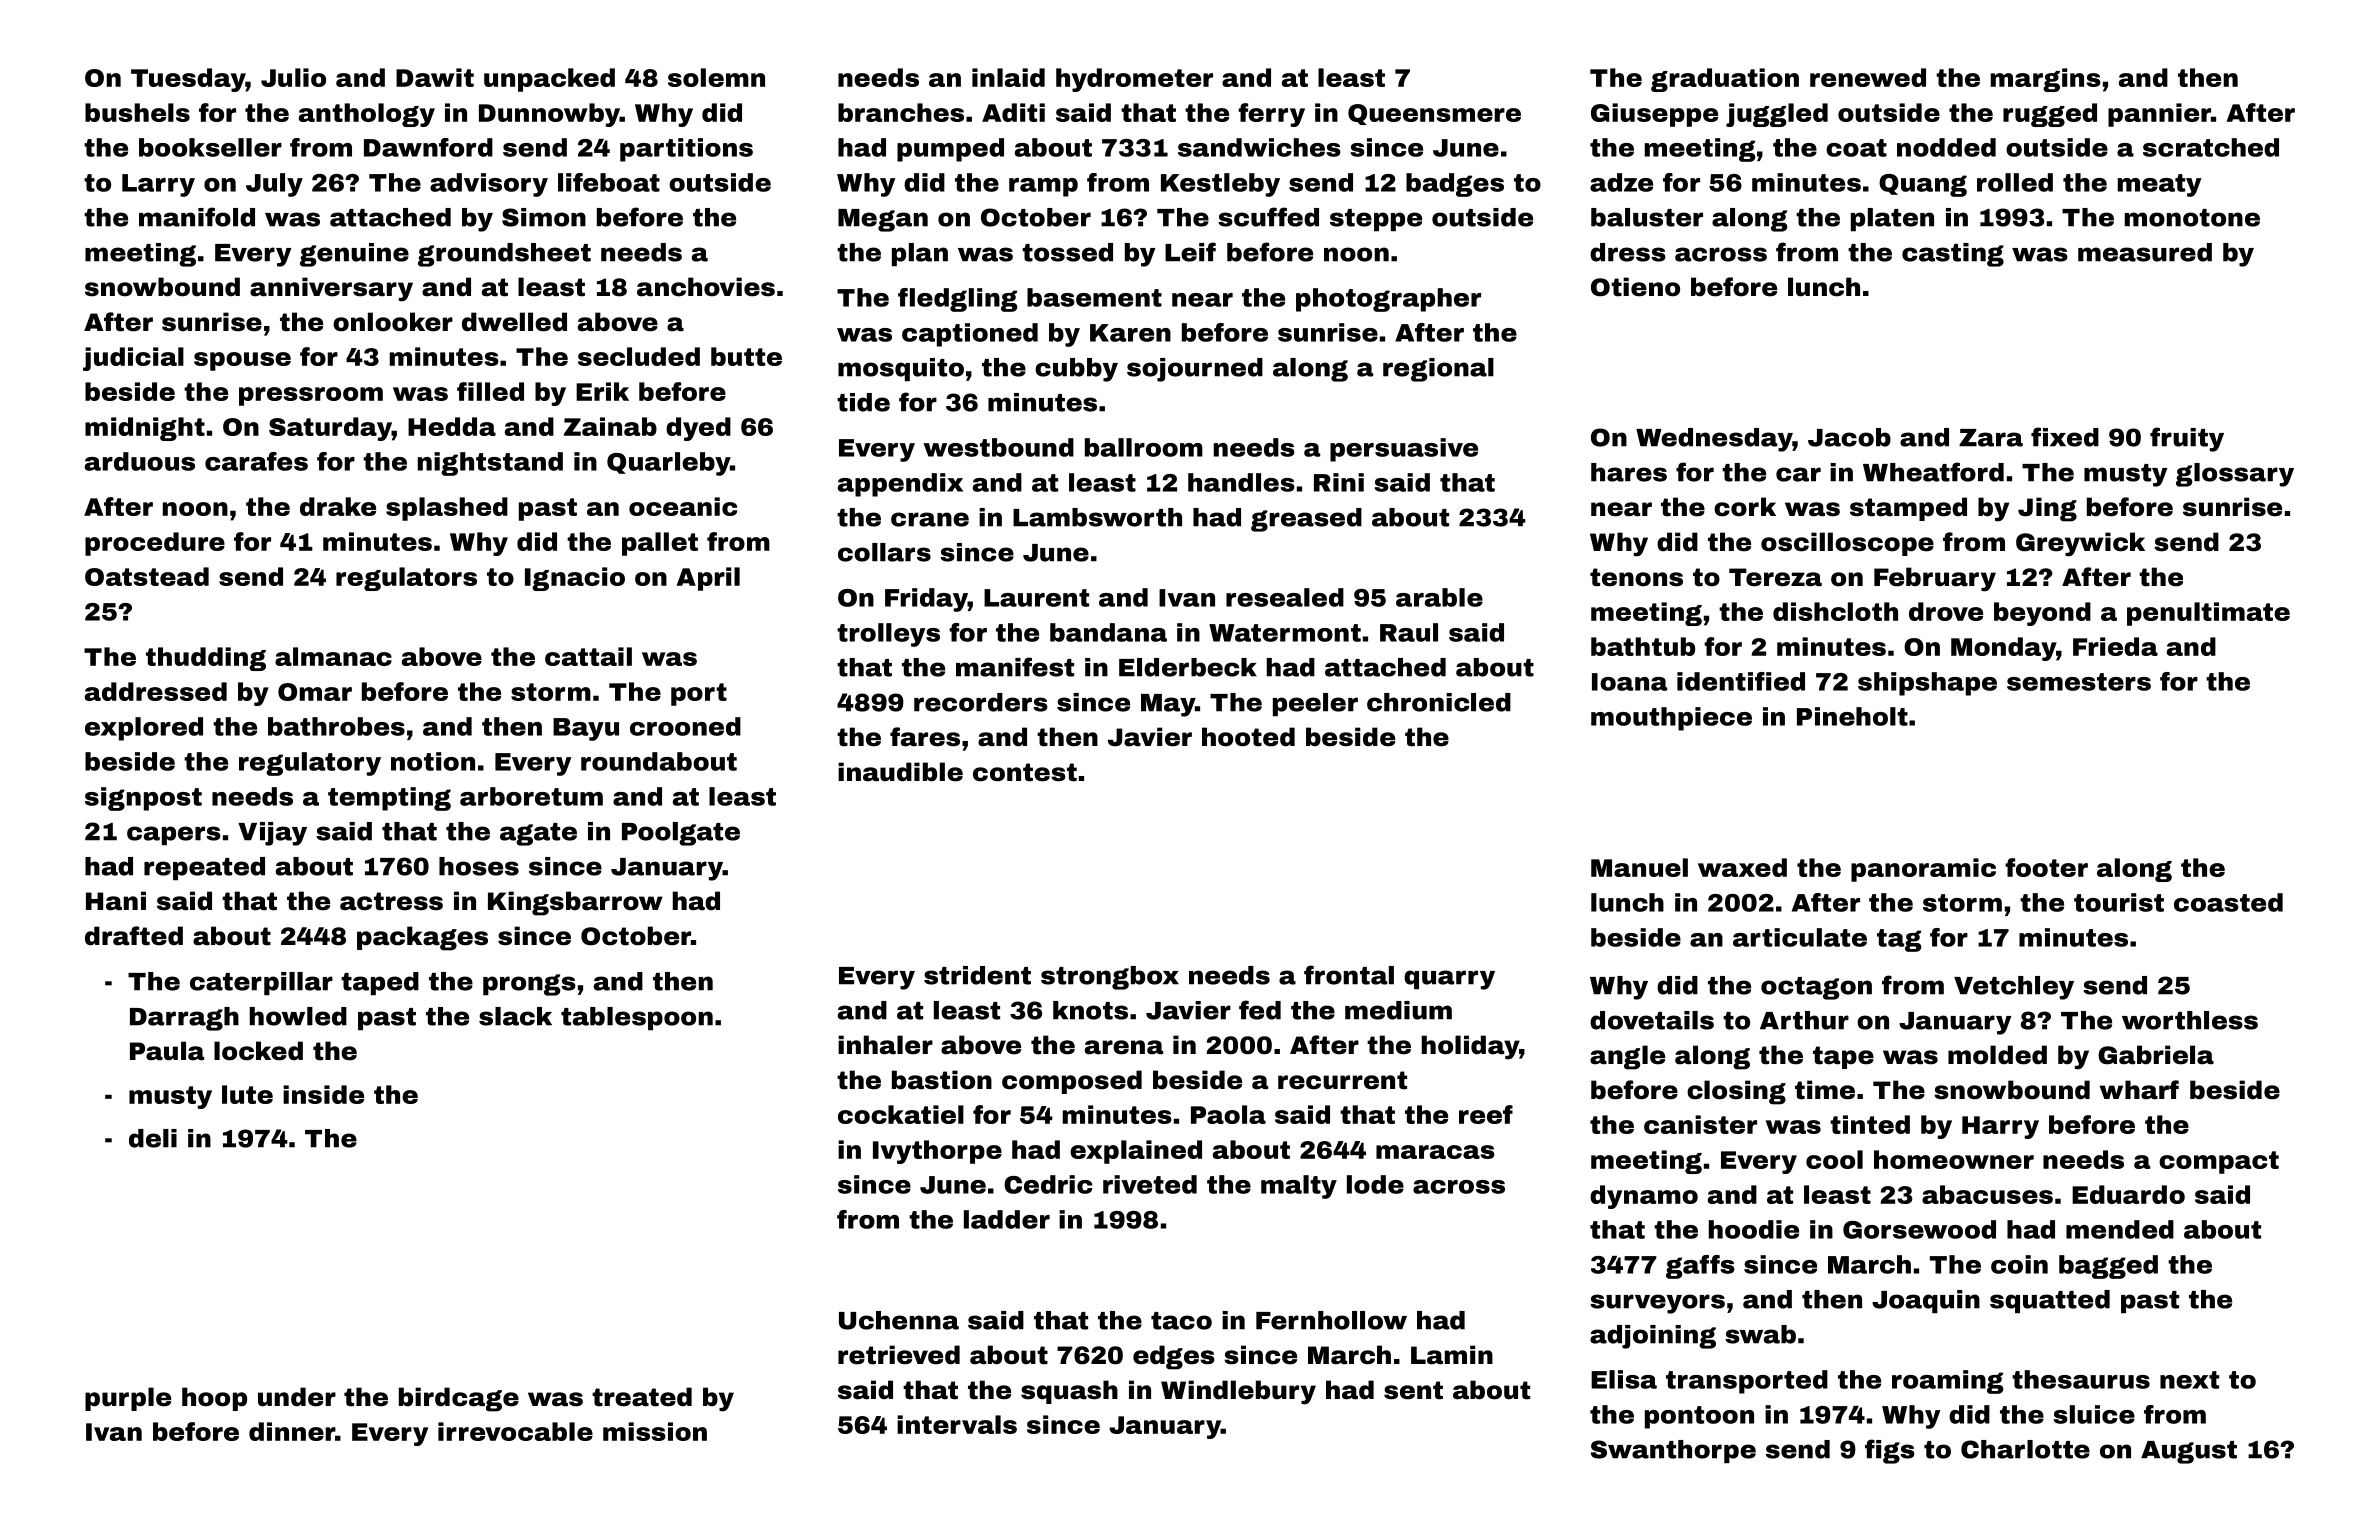 Image resolution: width=2380 pixels, height=1540 pixels. I want to click on contest, so click(1025, 772).
